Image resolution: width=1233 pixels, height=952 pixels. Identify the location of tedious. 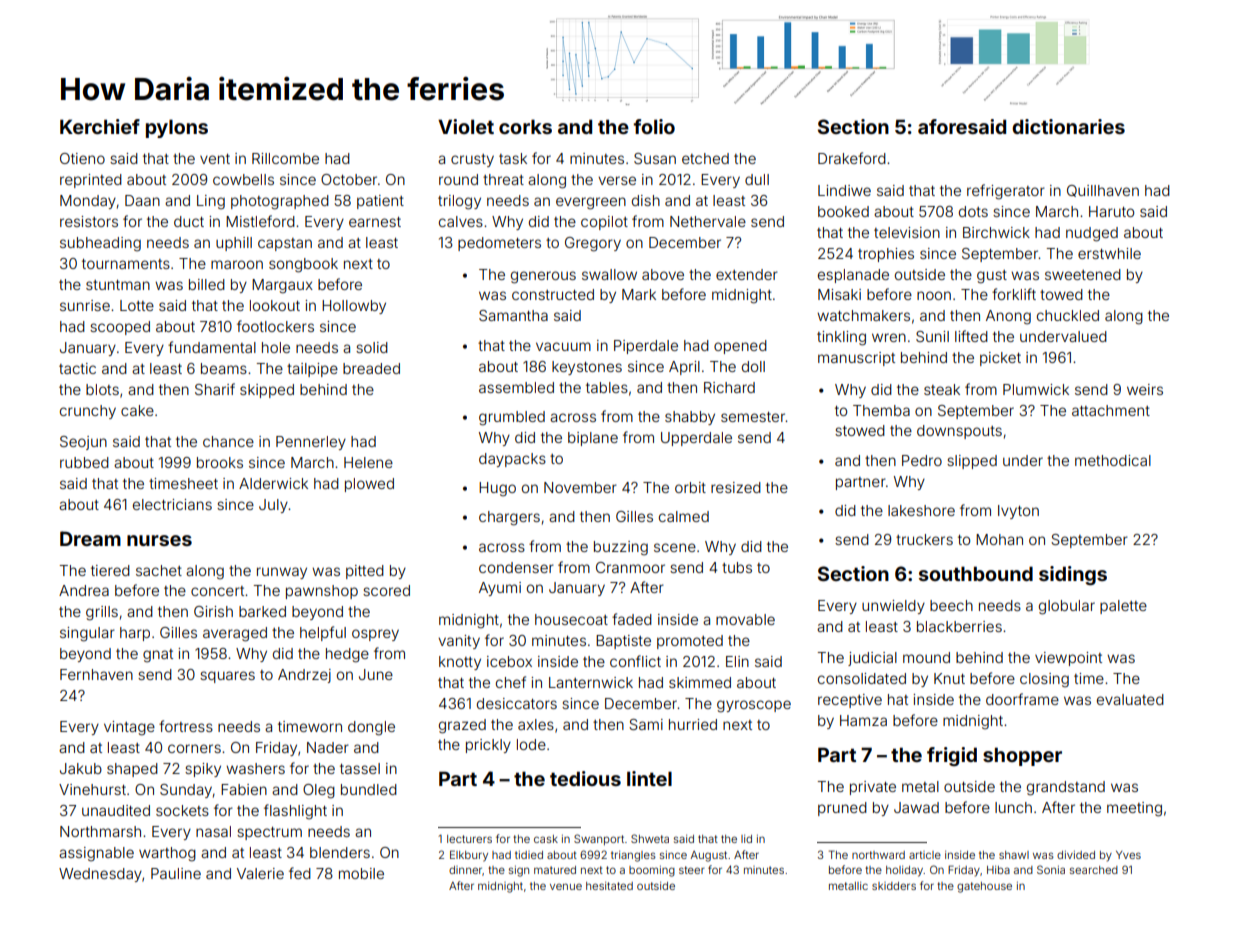
(585, 778).
